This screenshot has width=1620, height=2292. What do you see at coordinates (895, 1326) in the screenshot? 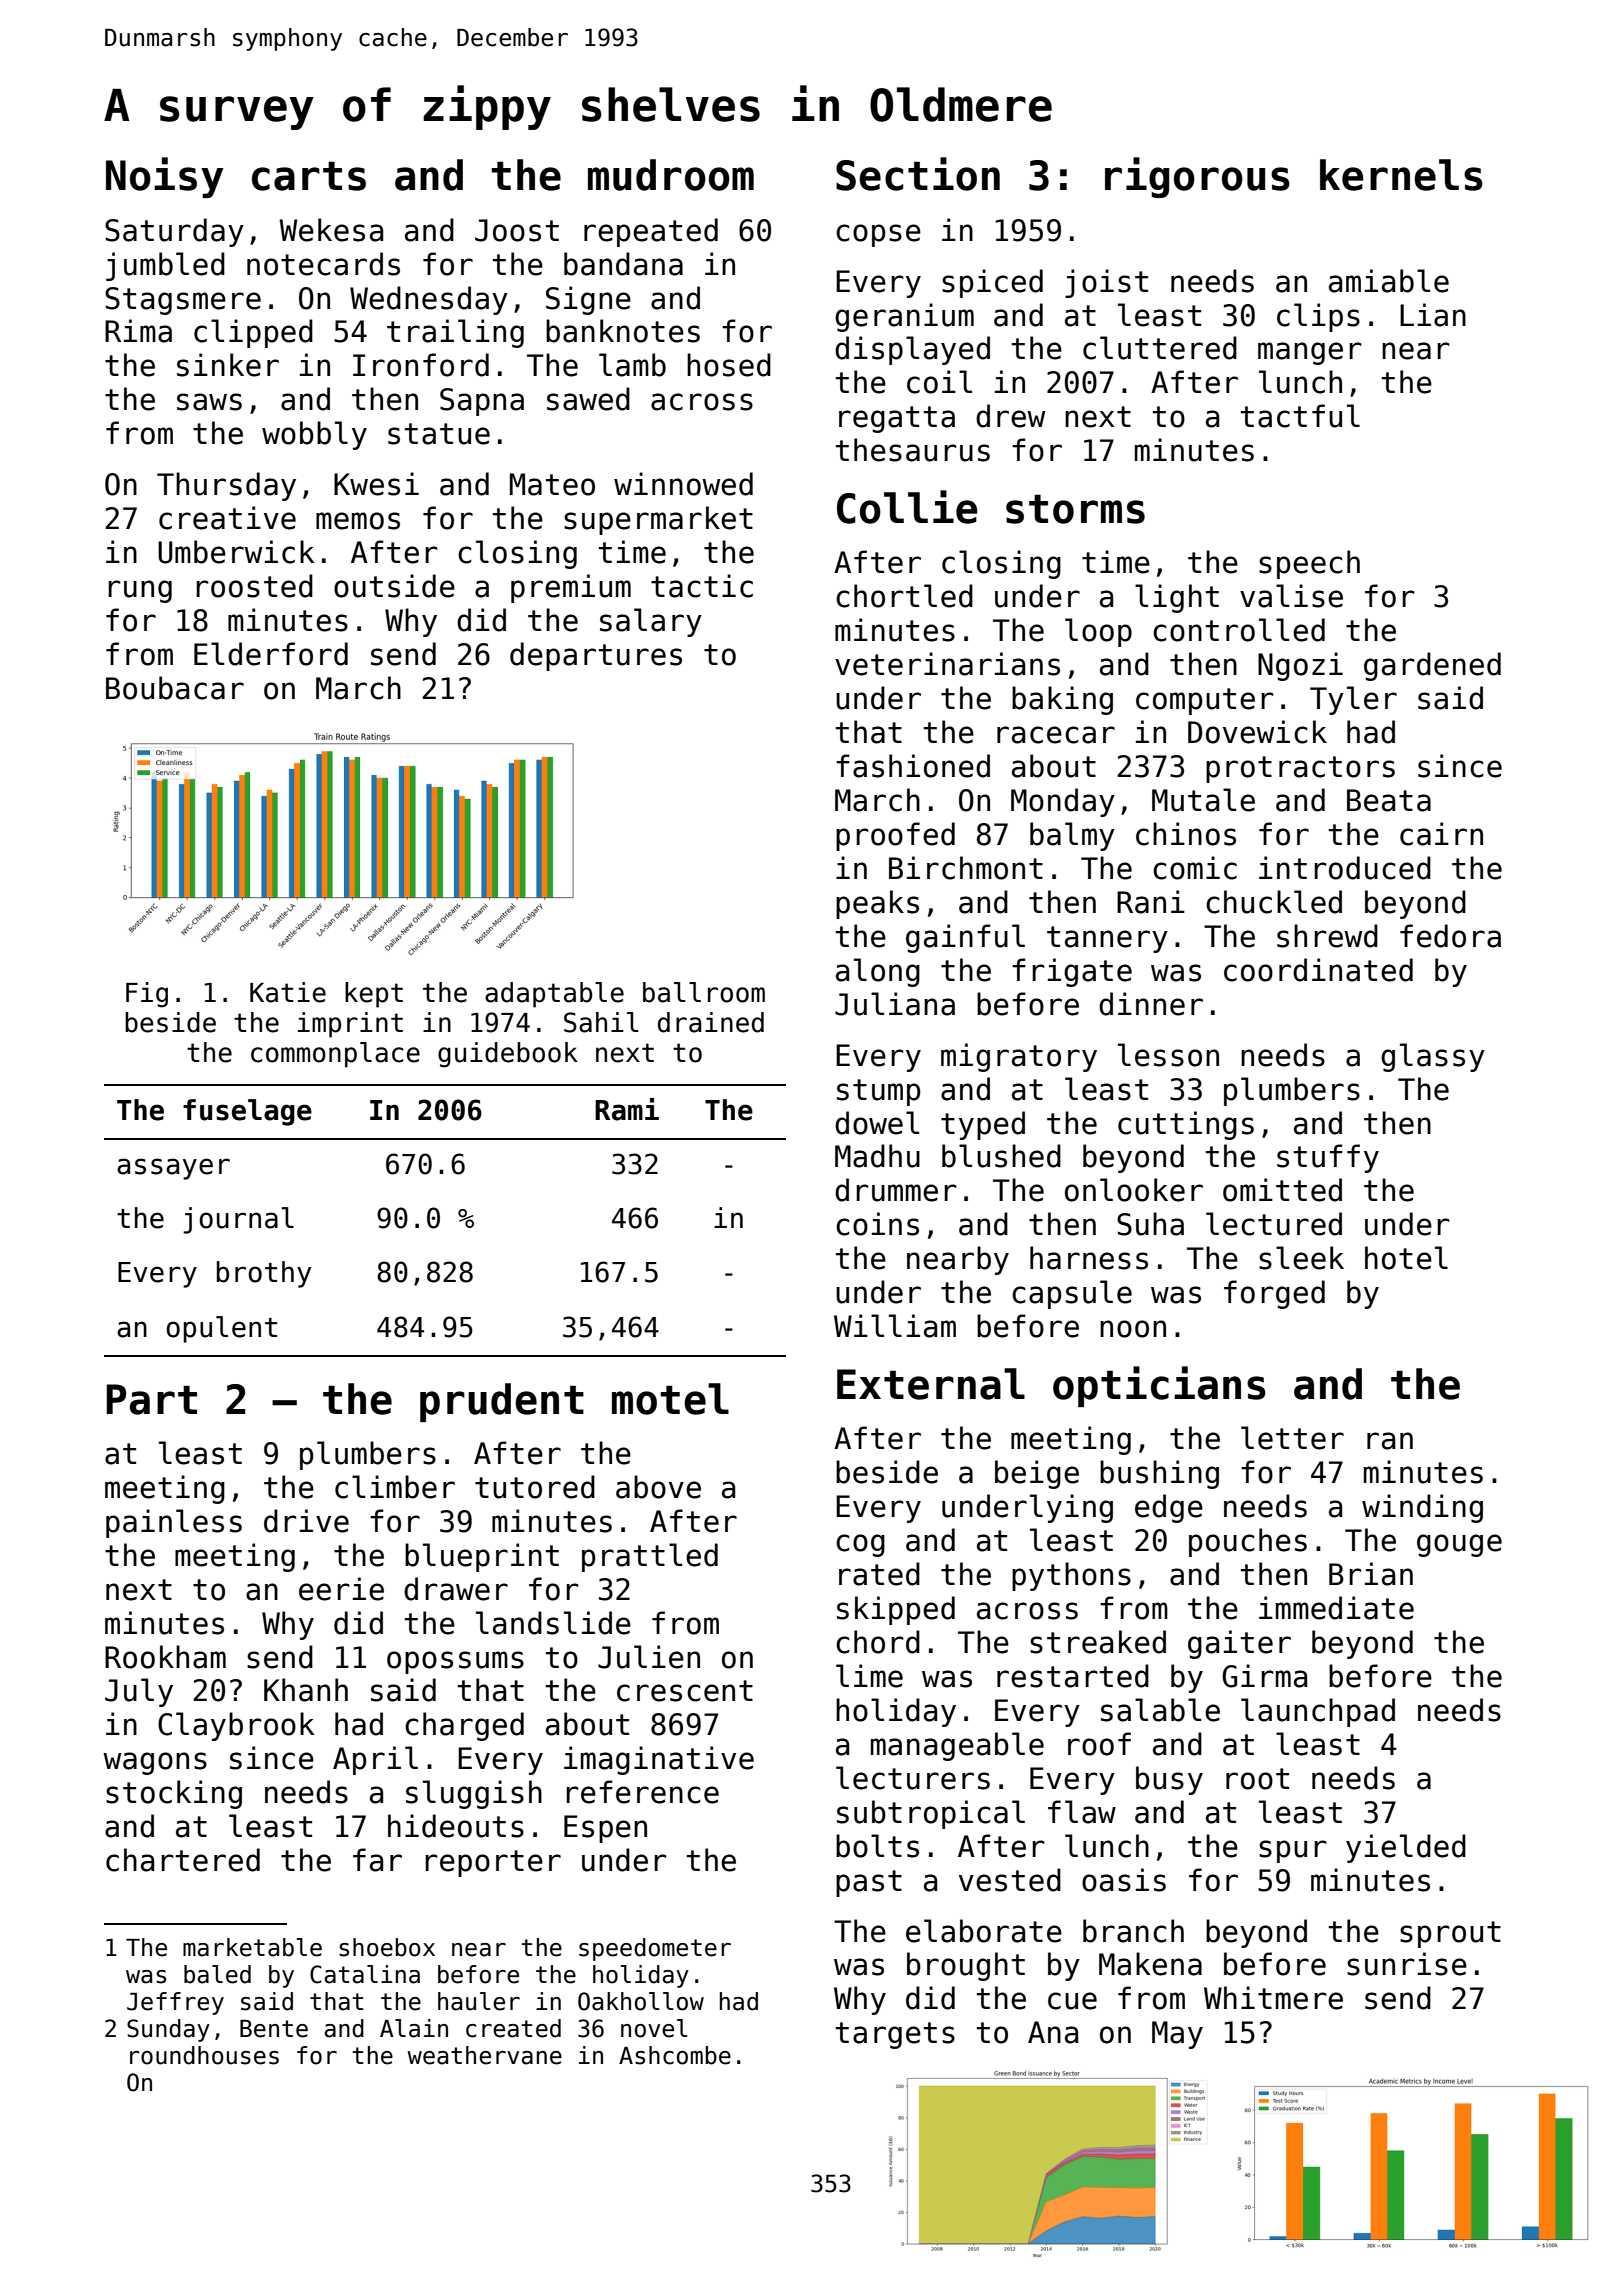
I see `William` at bounding box center [895, 1326].
